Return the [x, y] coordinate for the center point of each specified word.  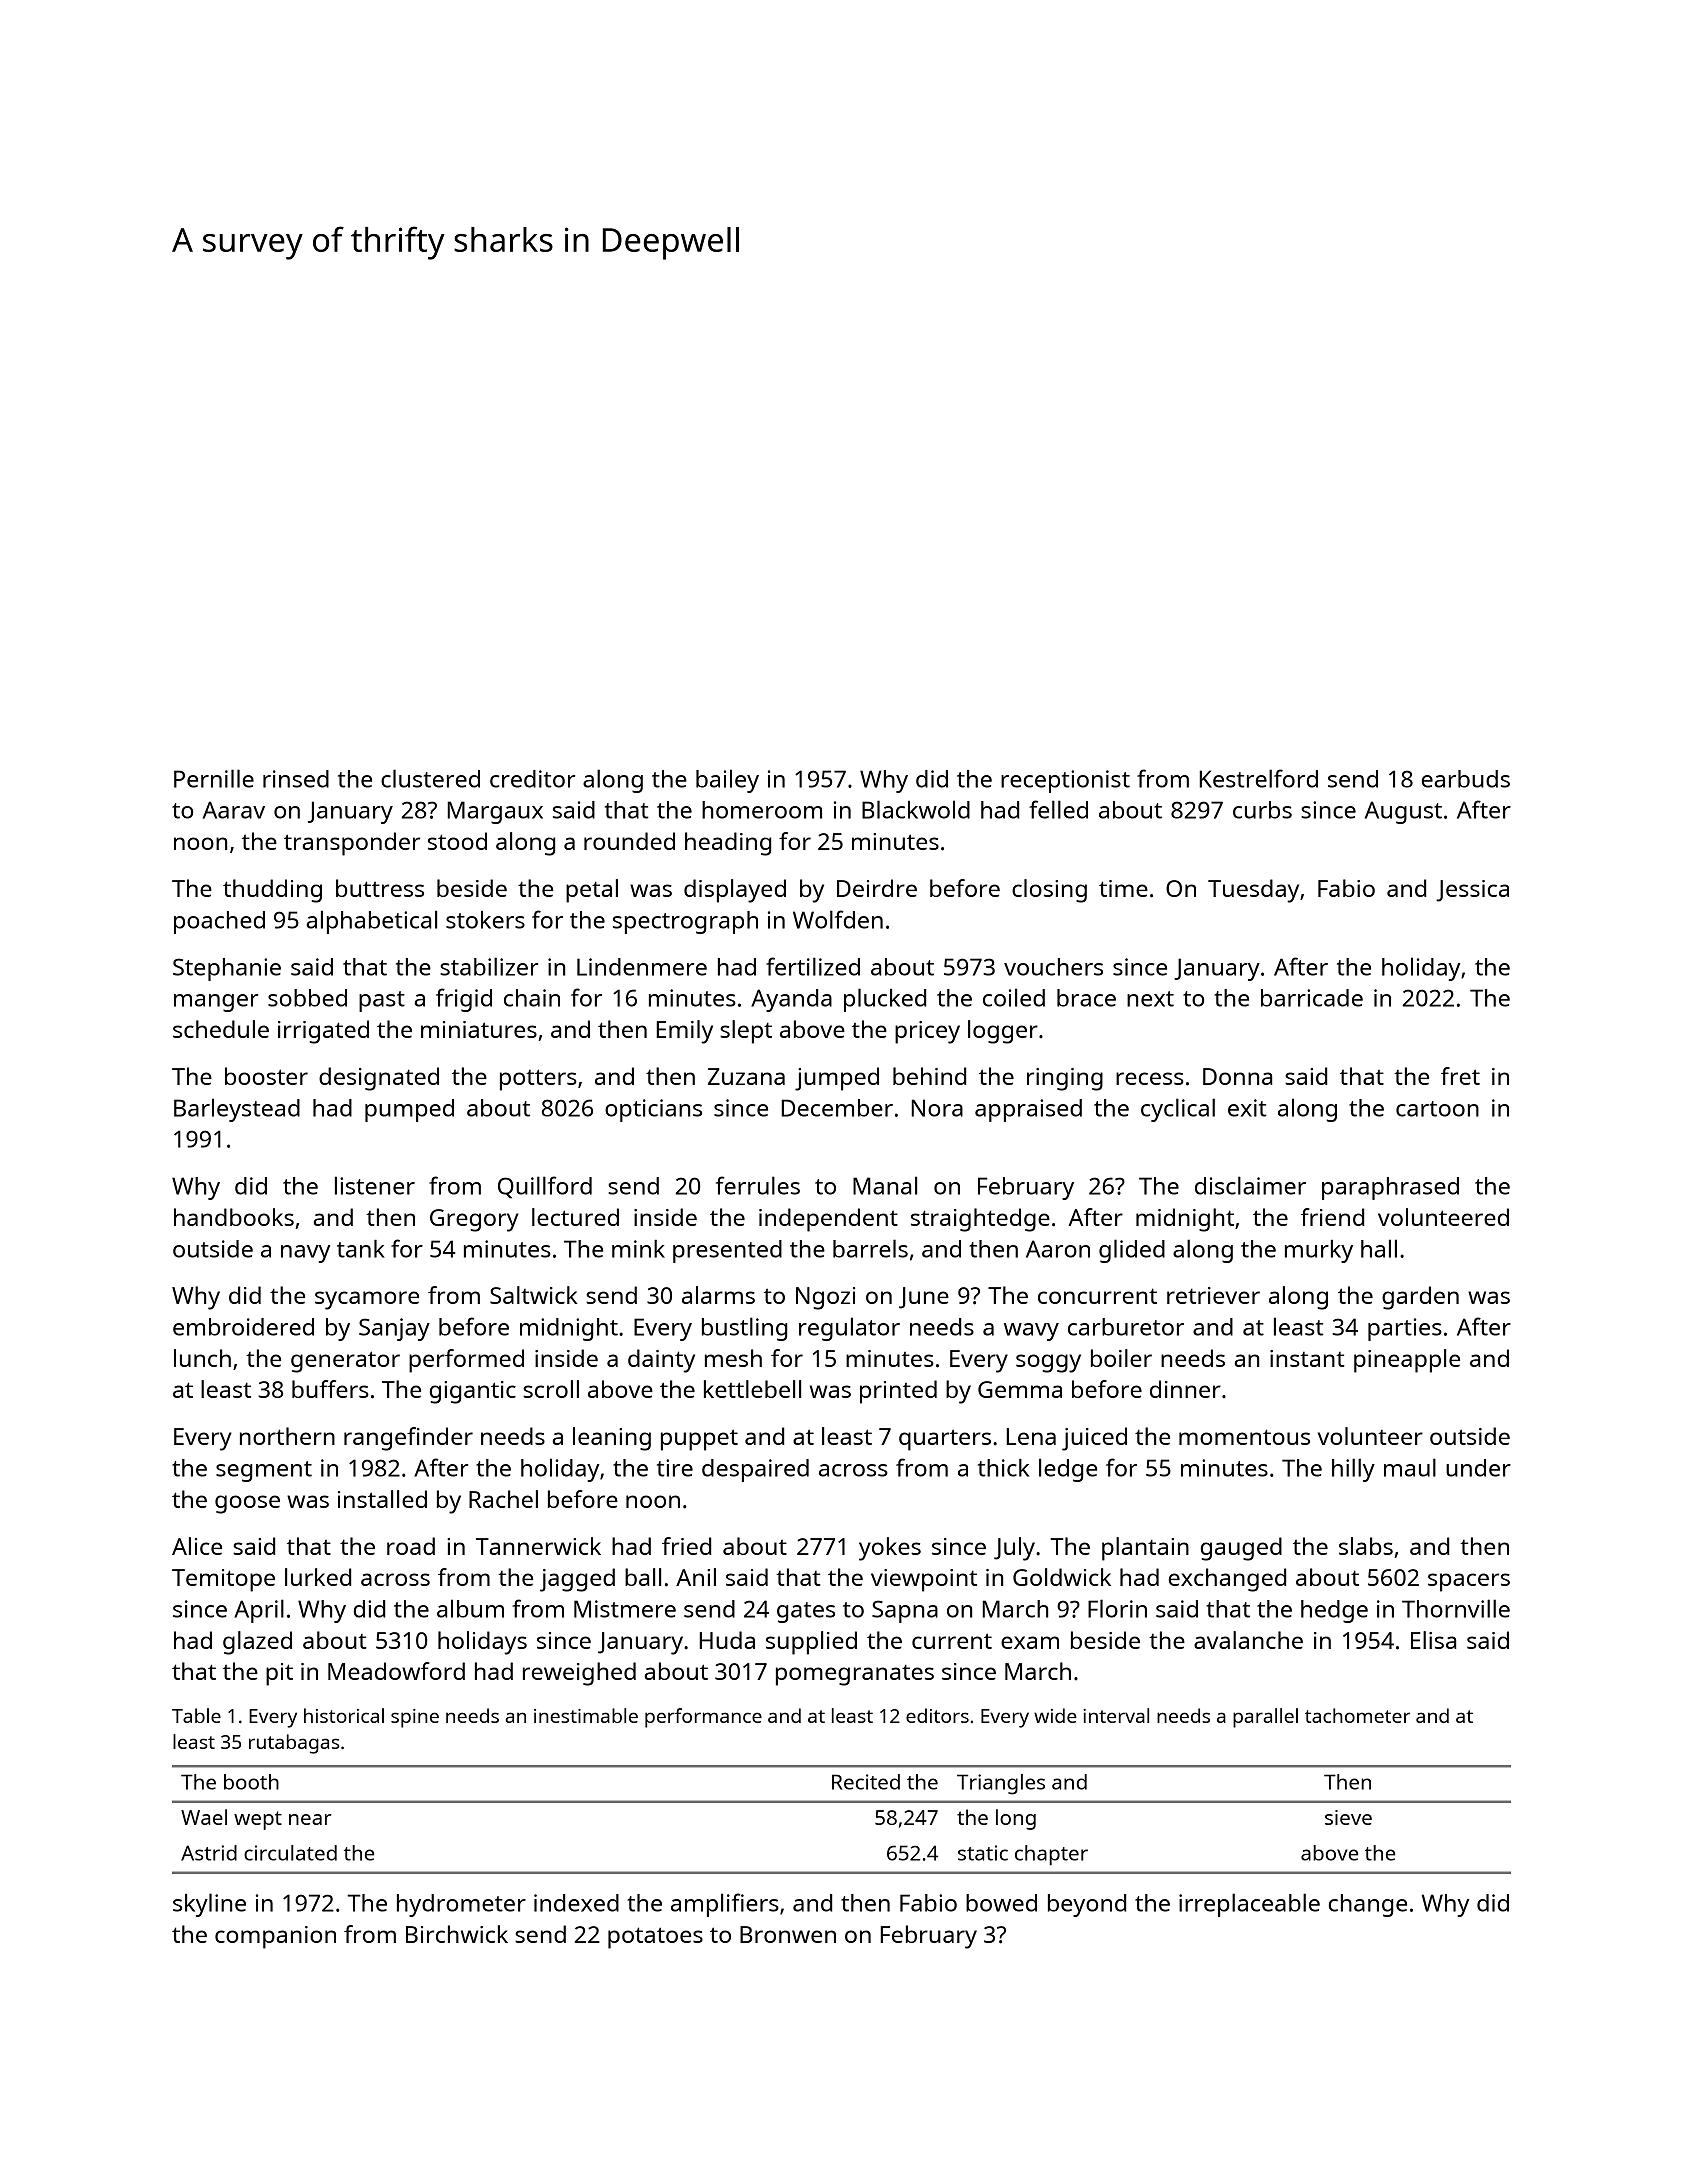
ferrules [758, 1185]
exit [1247, 1108]
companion [275, 1937]
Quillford [545, 1187]
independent [828, 1220]
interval [1116, 1715]
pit [279, 1674]
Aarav [234, 810]
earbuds [1466, 779]
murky [1319, 1251]
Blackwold [916, 809]
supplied [811, 1643]
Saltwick [534, 1295]
